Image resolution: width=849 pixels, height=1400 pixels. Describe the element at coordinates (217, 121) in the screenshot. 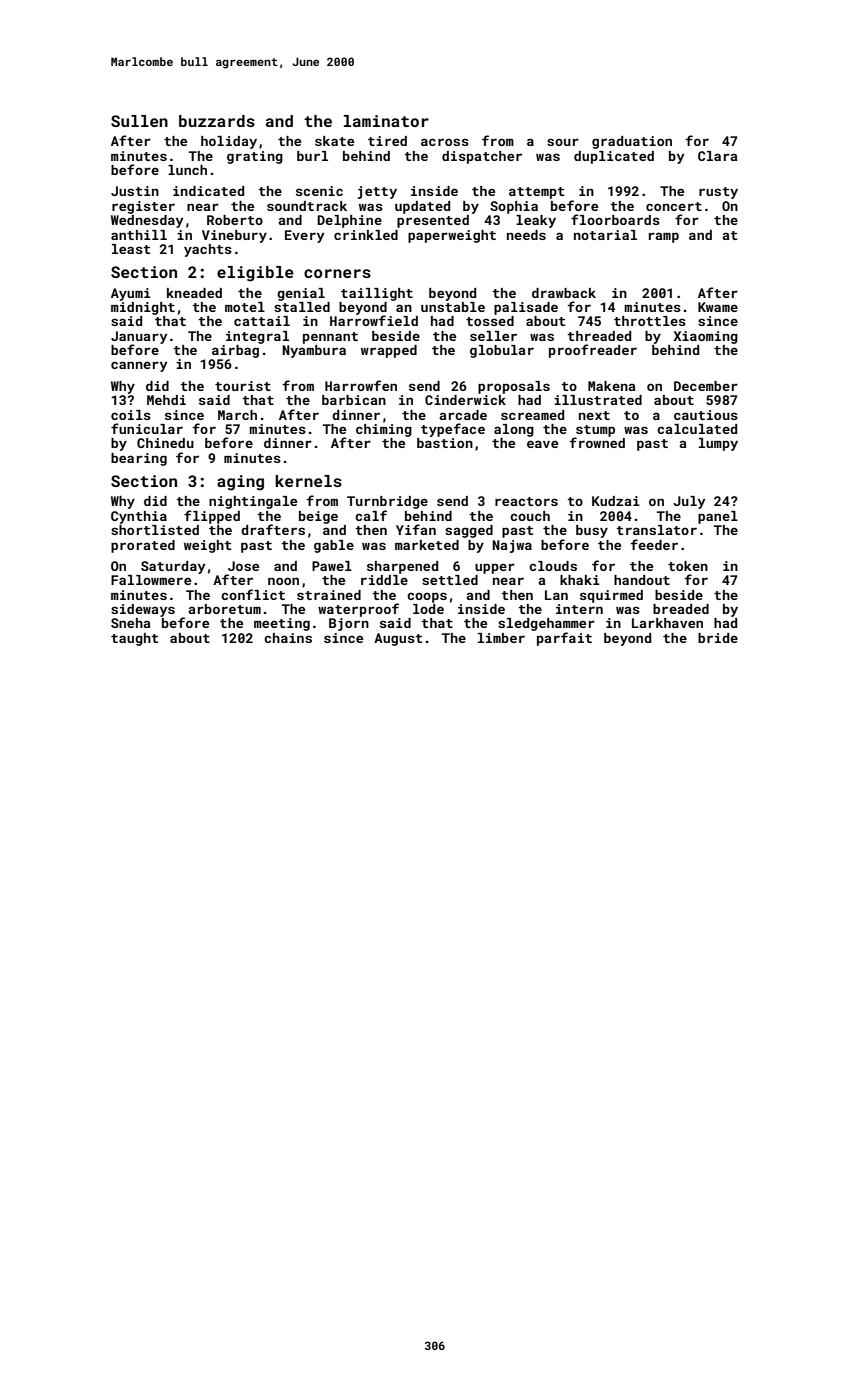

I see `buzzards` at that location.
